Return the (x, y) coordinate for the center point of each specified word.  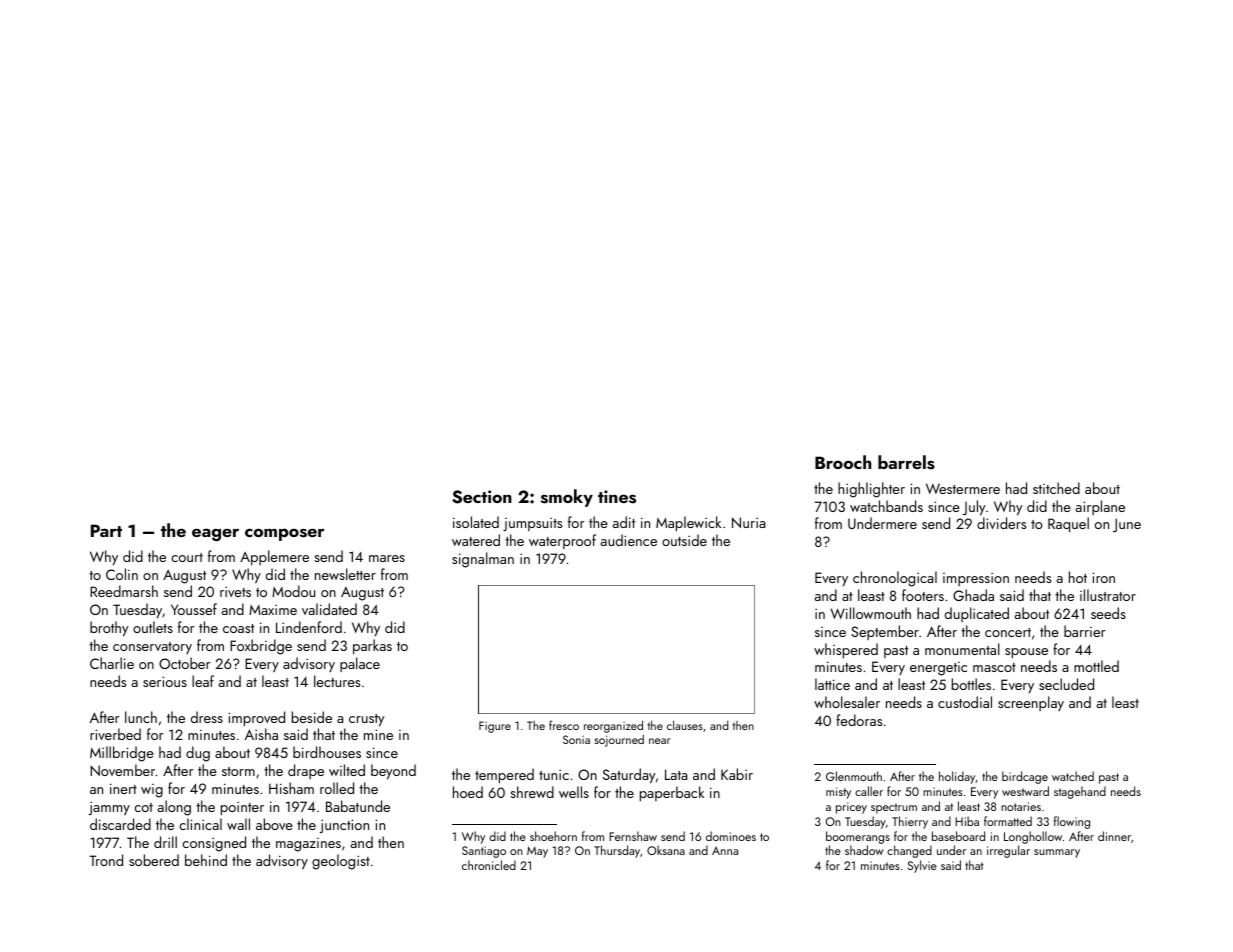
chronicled (489, 865)
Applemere (274, 557)
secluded (1066, 684)
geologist (341, 862)
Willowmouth (870, 613)
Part (106, 530)
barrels (906, 462)
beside (312, 717)
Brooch (843, 462)
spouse (1026, 653)
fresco (564, 725)
